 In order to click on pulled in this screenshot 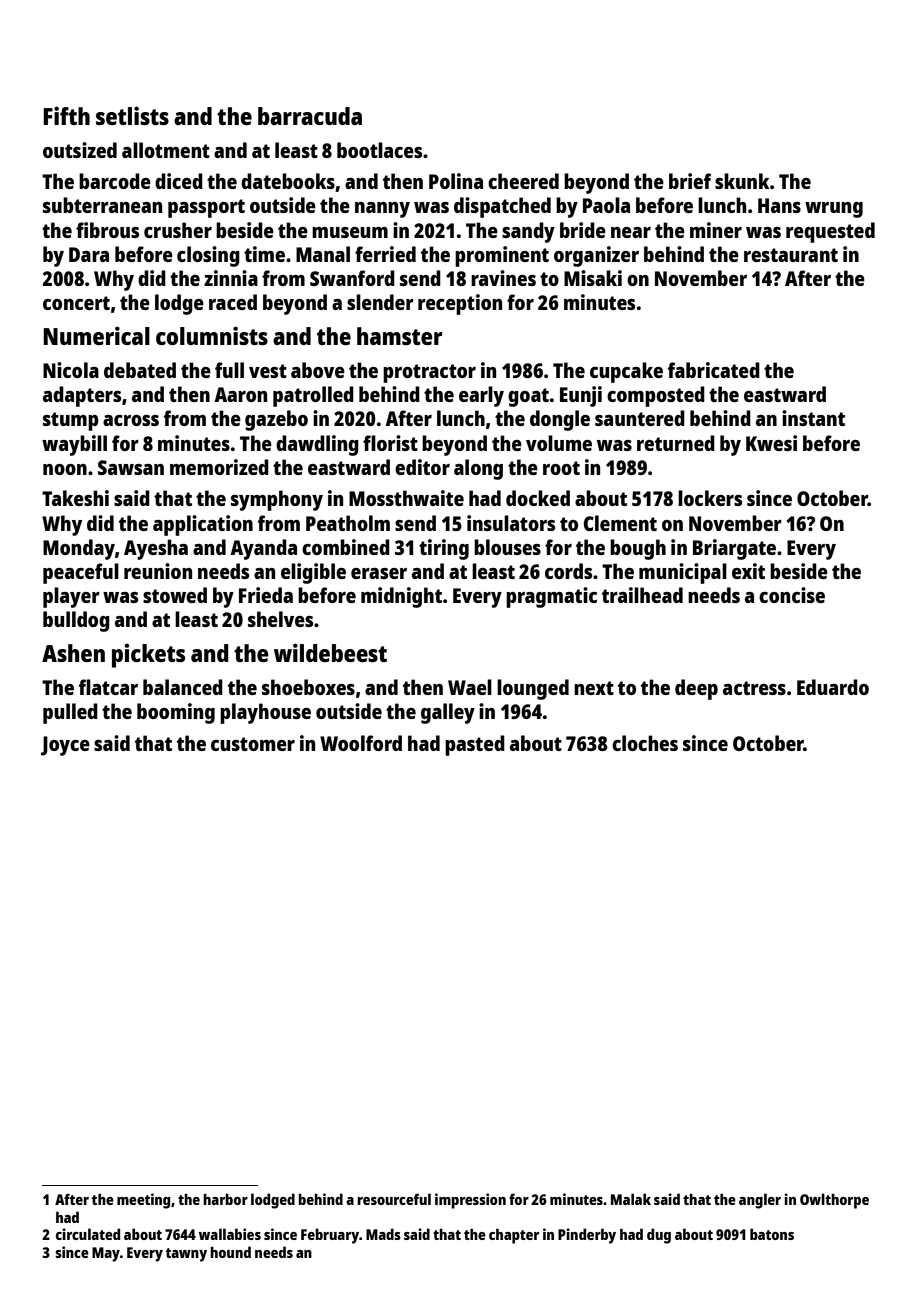, I will do `click(70, 713)`.
